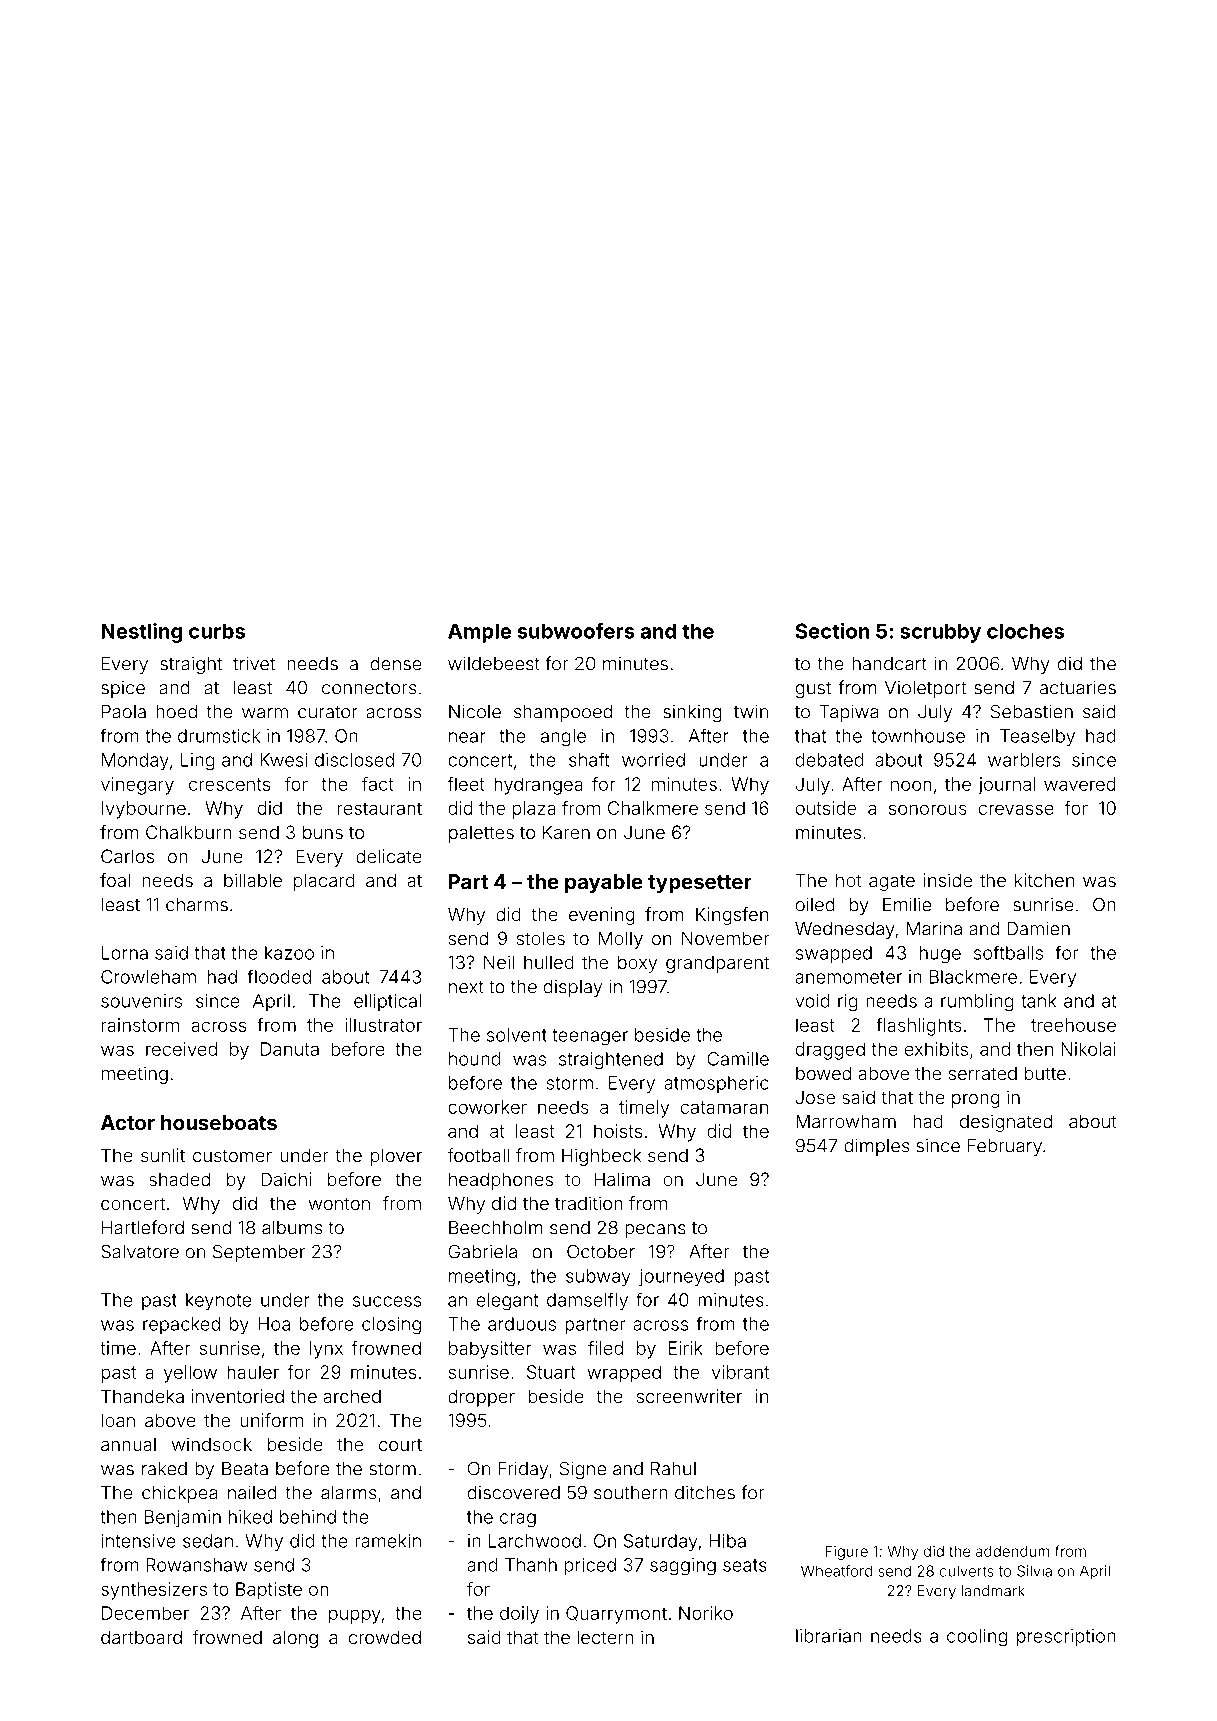 This screenshot has height=1721, width=1217. What do you see at coordinates (487, 1107) in the screenshot?
I see `coworker` at bounding box center [487, 1107].
